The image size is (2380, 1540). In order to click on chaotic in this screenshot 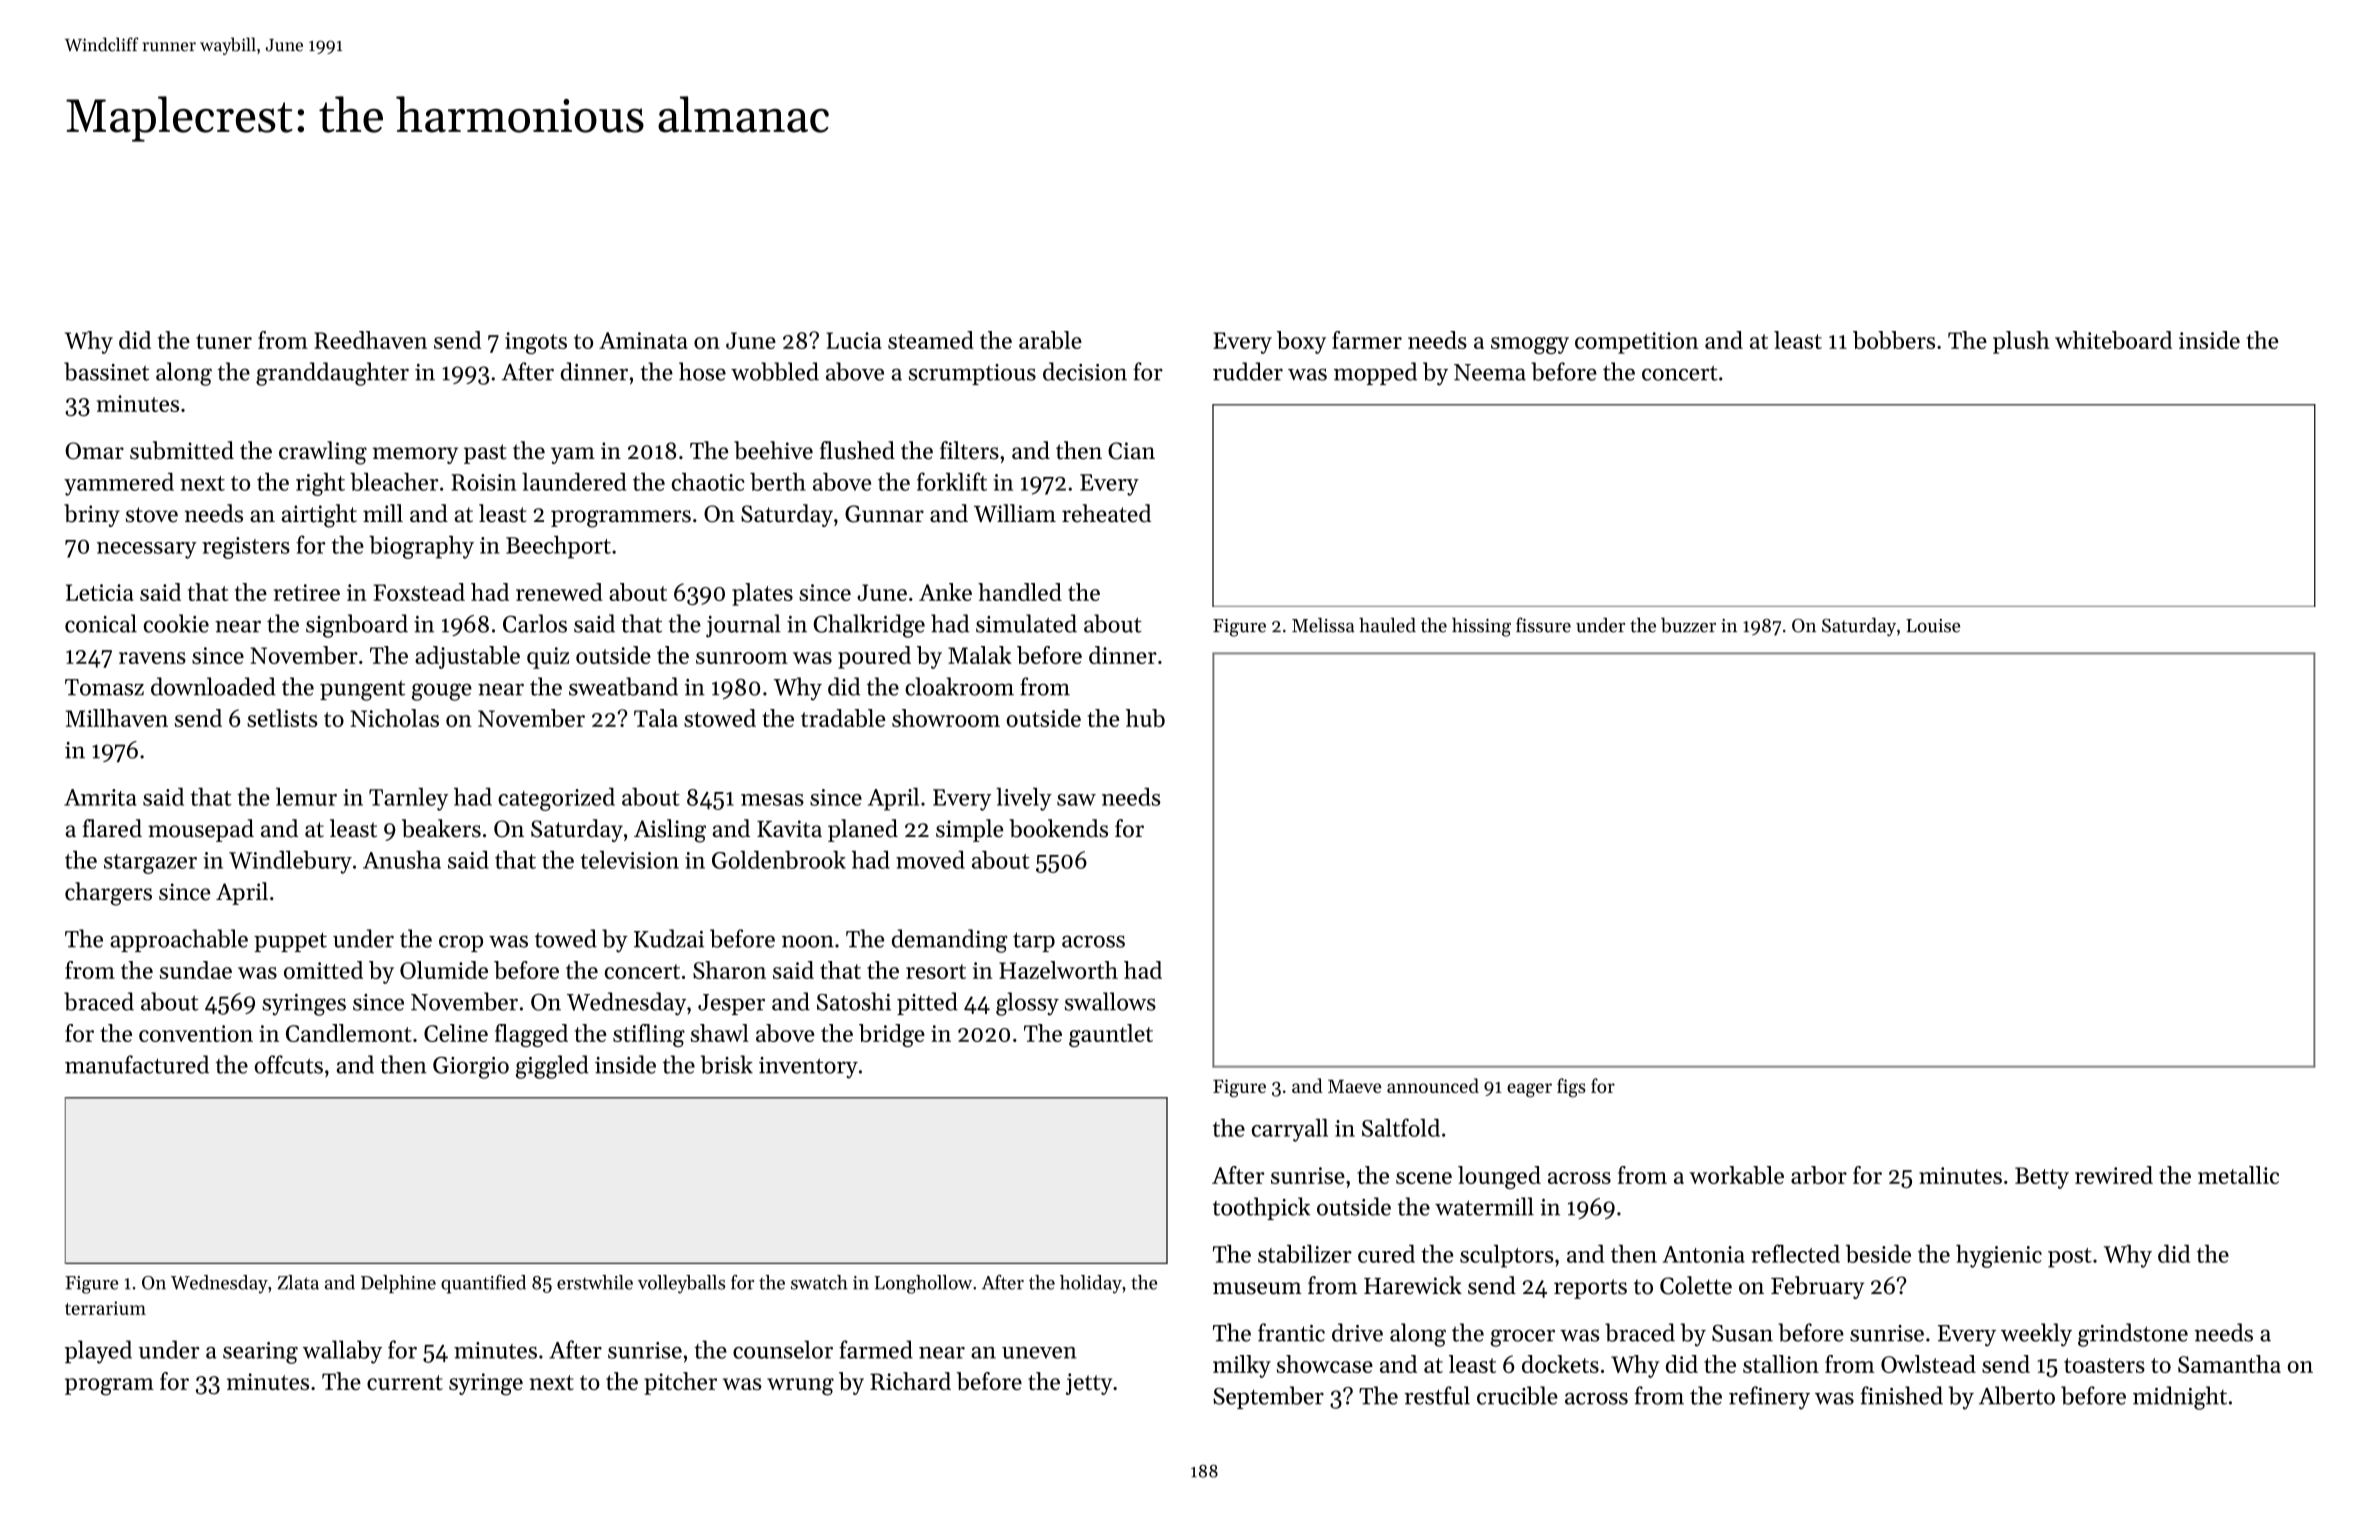, I will do `click(708, 482)`.
